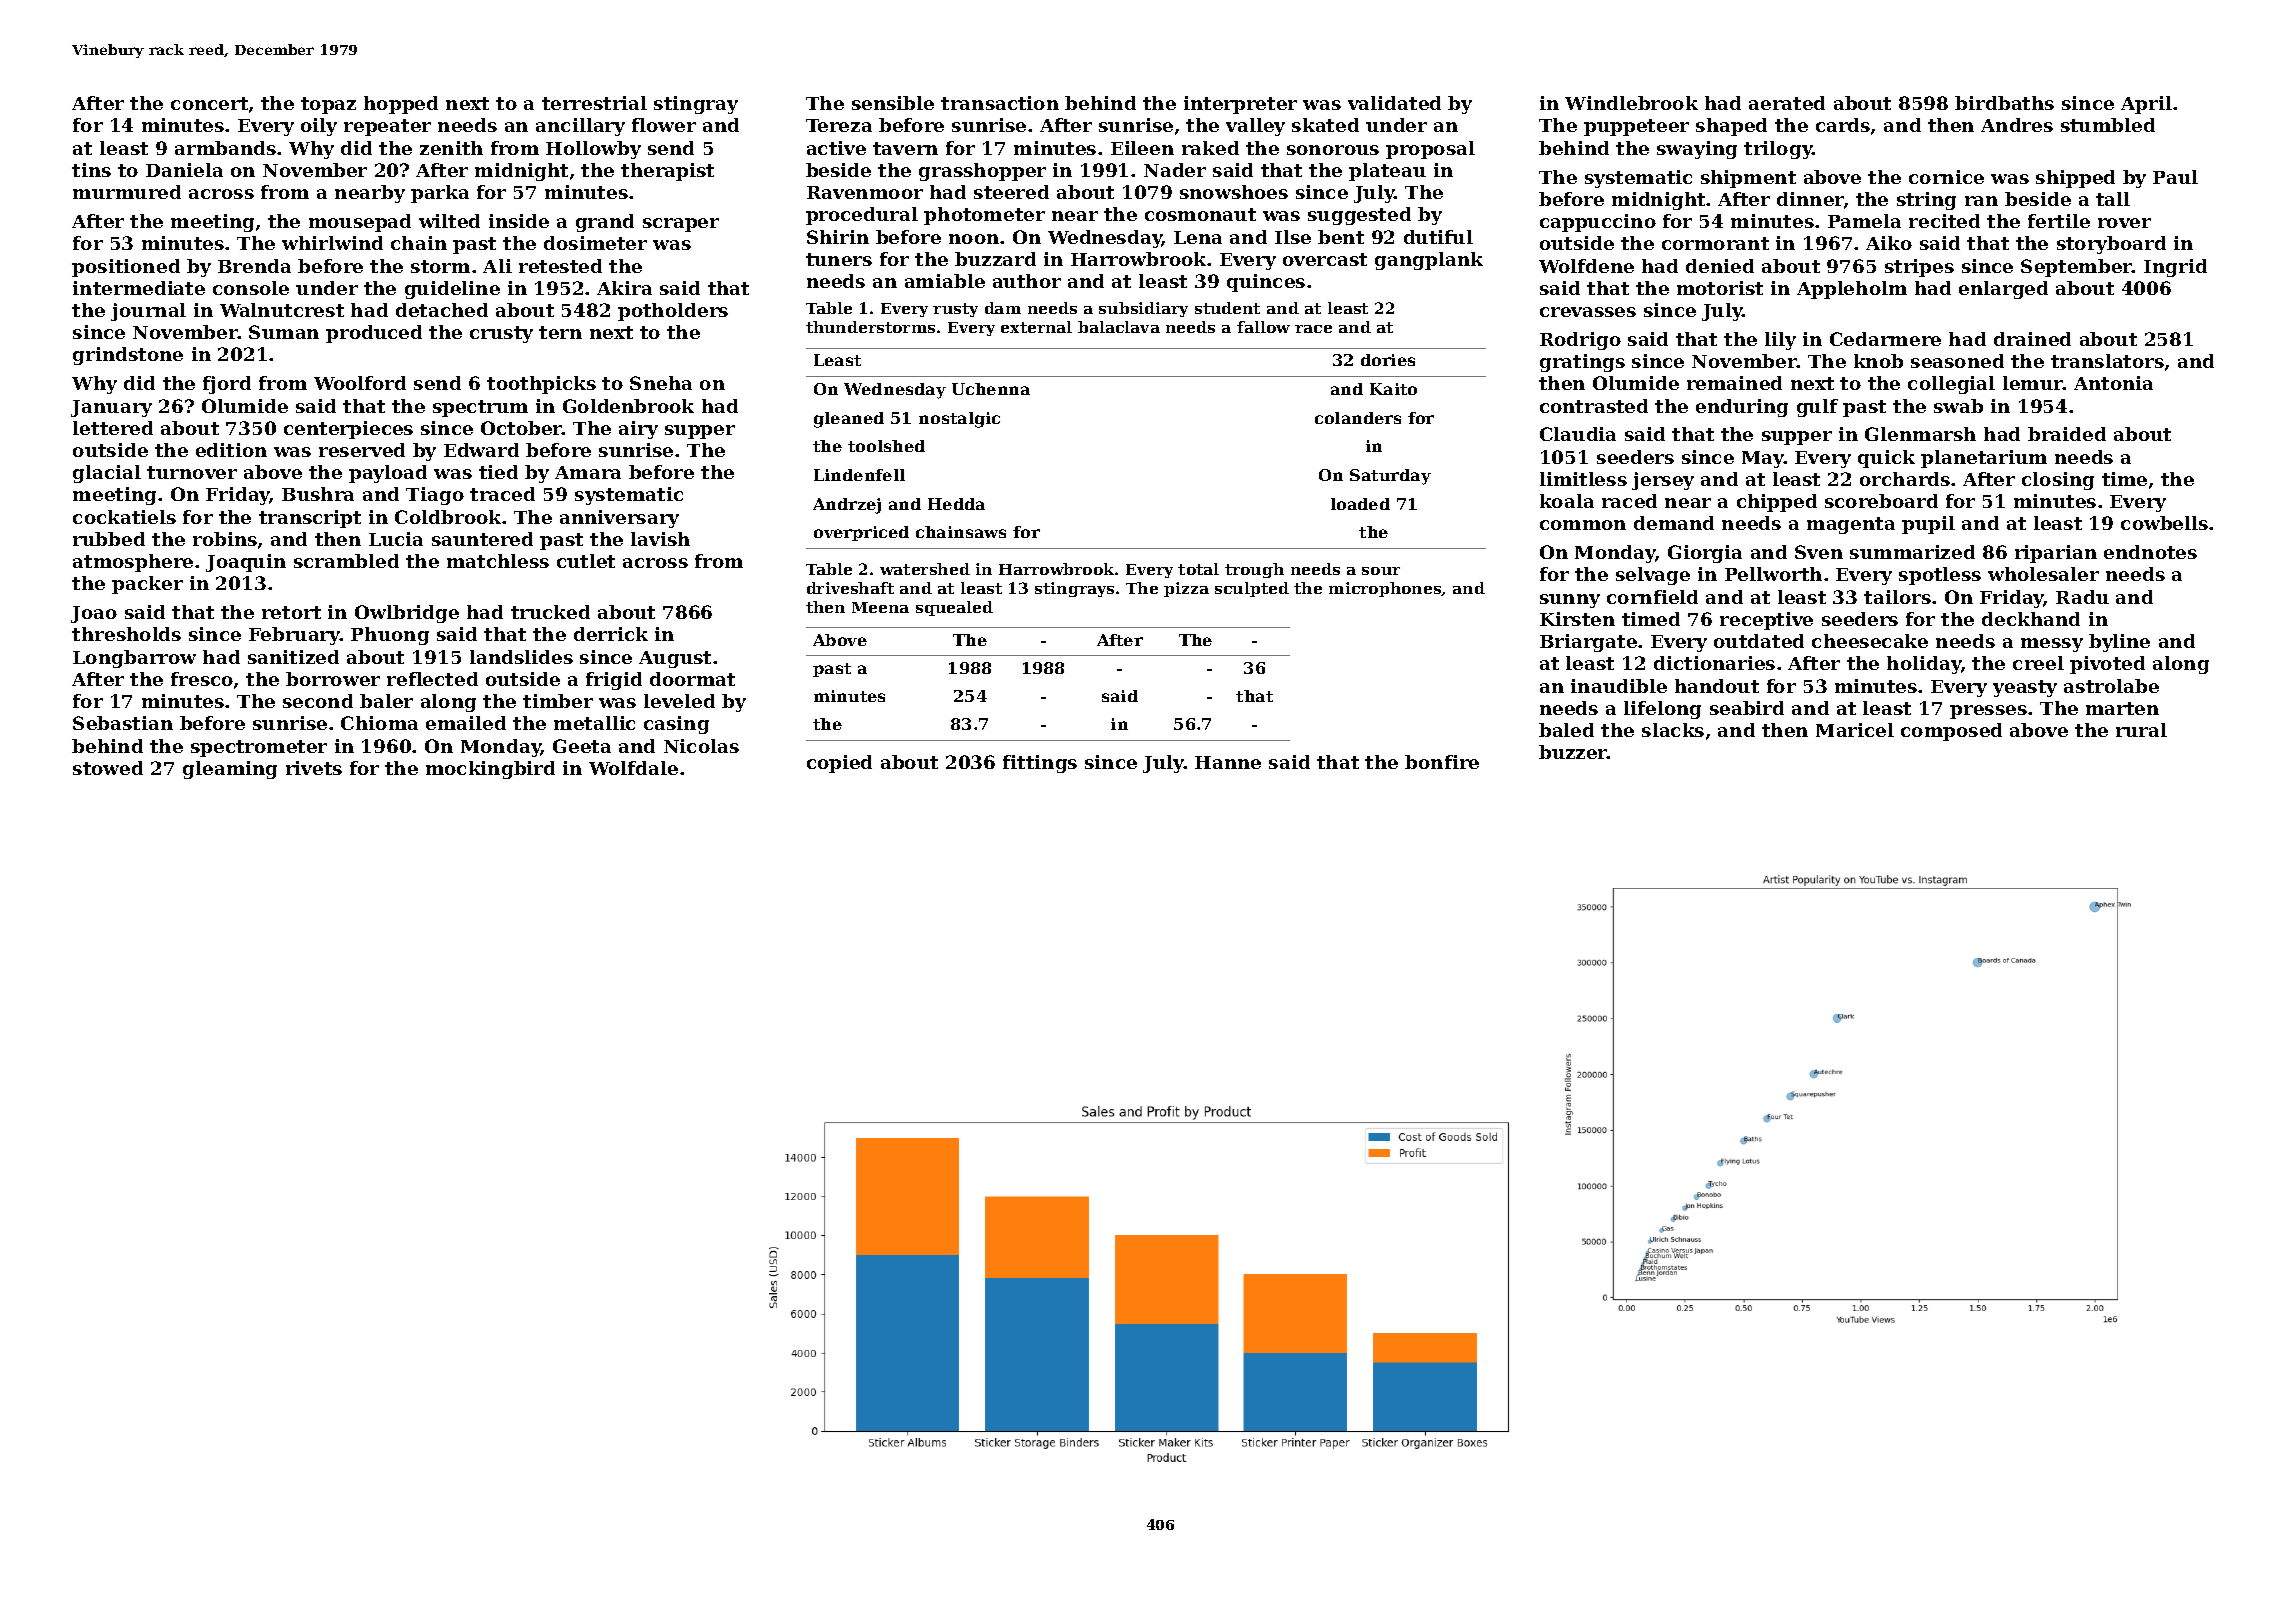 The height and width of the image is (1620, 2292). What do you see at coordinates (1631, 103) in the image?
I see `Windlebrook` at bounding box center [1631, 103].
